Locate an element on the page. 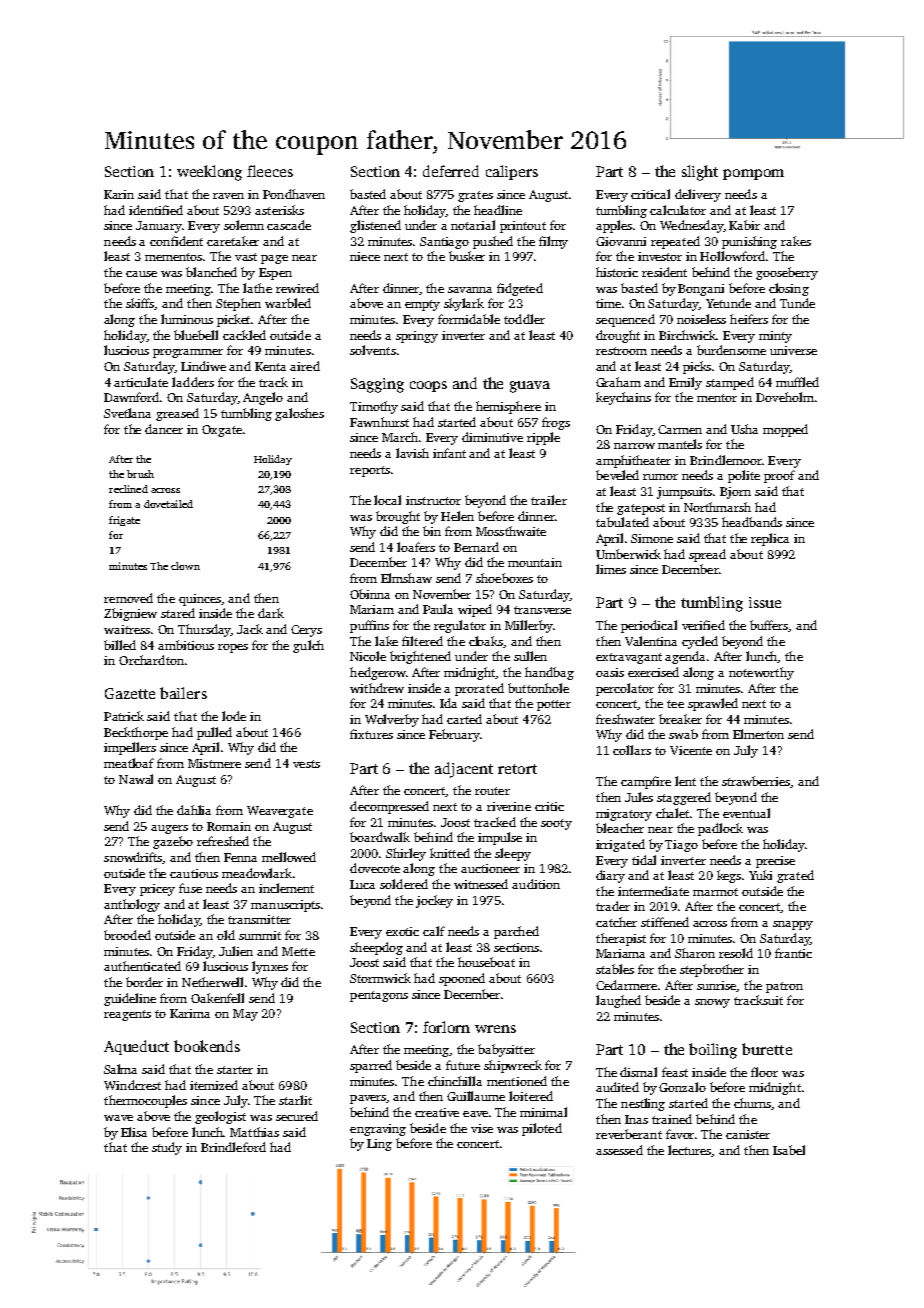  Brindleford is located at coordinates (233, 1147).
